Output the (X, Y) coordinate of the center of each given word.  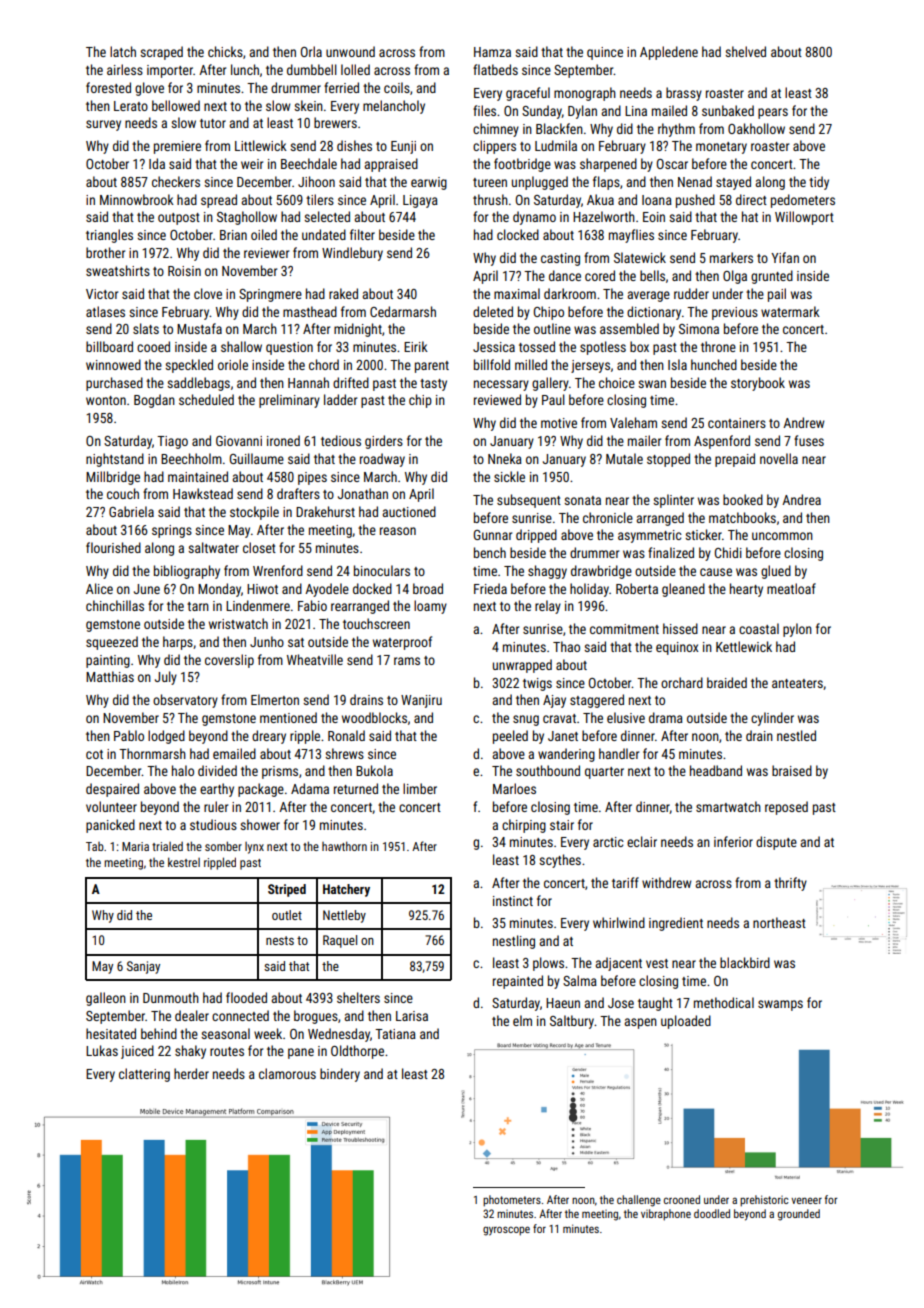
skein (308, 105)
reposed (786, 808)
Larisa (412, 1016)
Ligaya (420, 201)
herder (191, 1073)
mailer (644, 440)
